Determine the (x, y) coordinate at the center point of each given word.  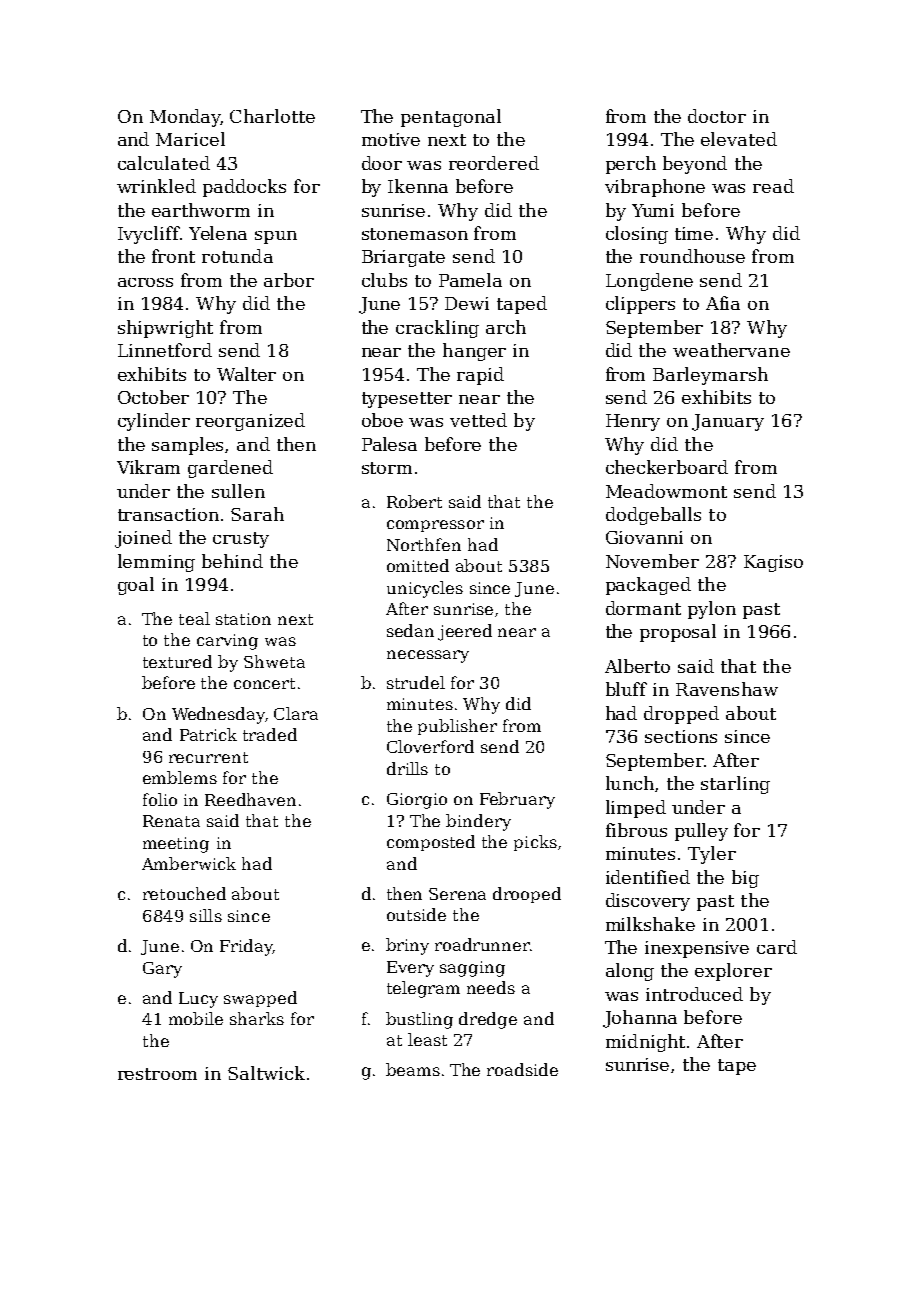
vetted (478, 420)
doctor (717, 116)
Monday (185, 118)
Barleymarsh (710, 376)
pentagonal (451, 118)
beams (413, 1069)
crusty (241, 540)
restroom (157, 1074)
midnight (645, 1043)
